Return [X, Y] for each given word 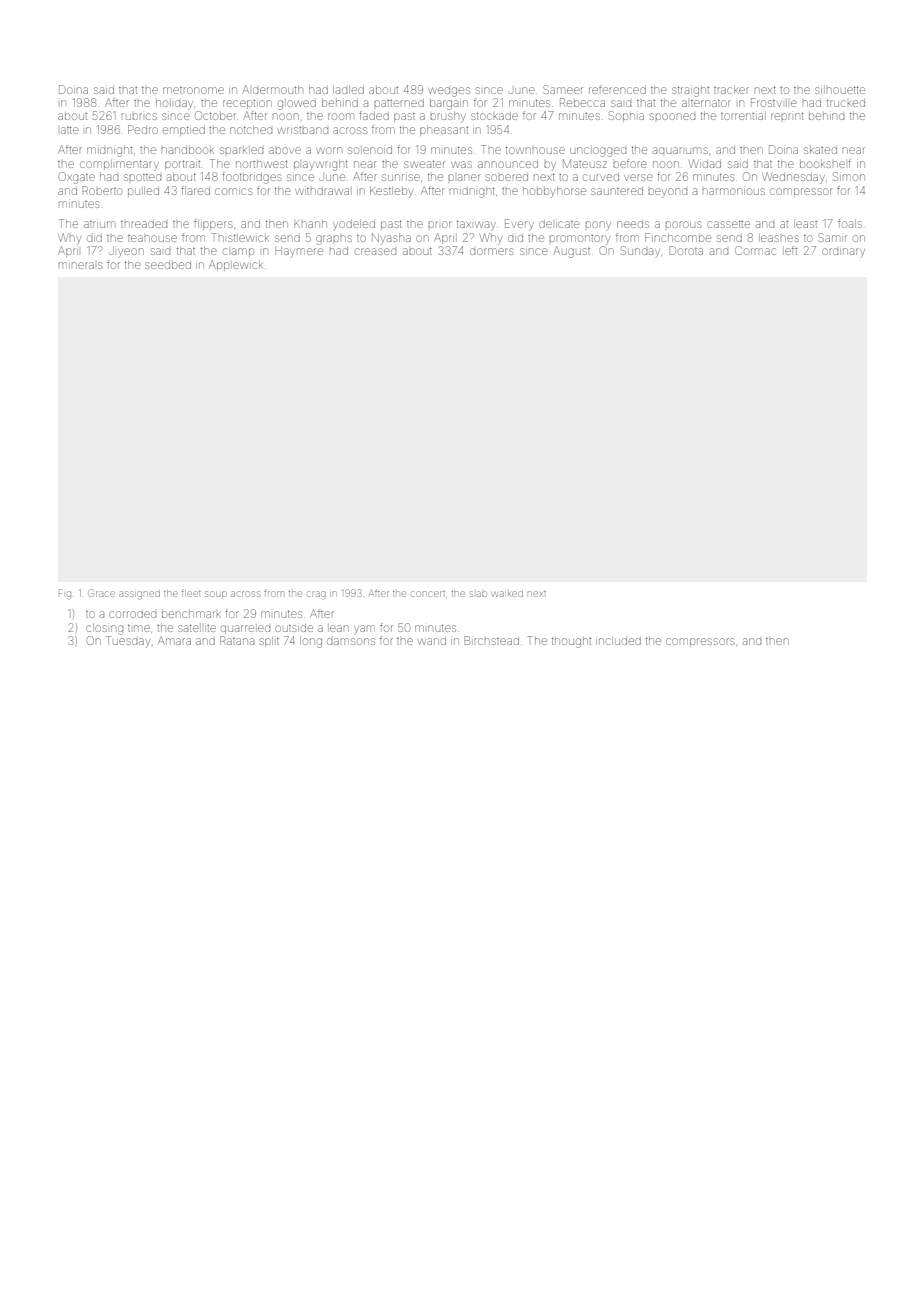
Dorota [686, 250]
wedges [449, 92]
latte [70, 130]
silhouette [840, 90]
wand [432, 641]
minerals [80, 265]
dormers [491, 251]
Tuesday [128, 642]
